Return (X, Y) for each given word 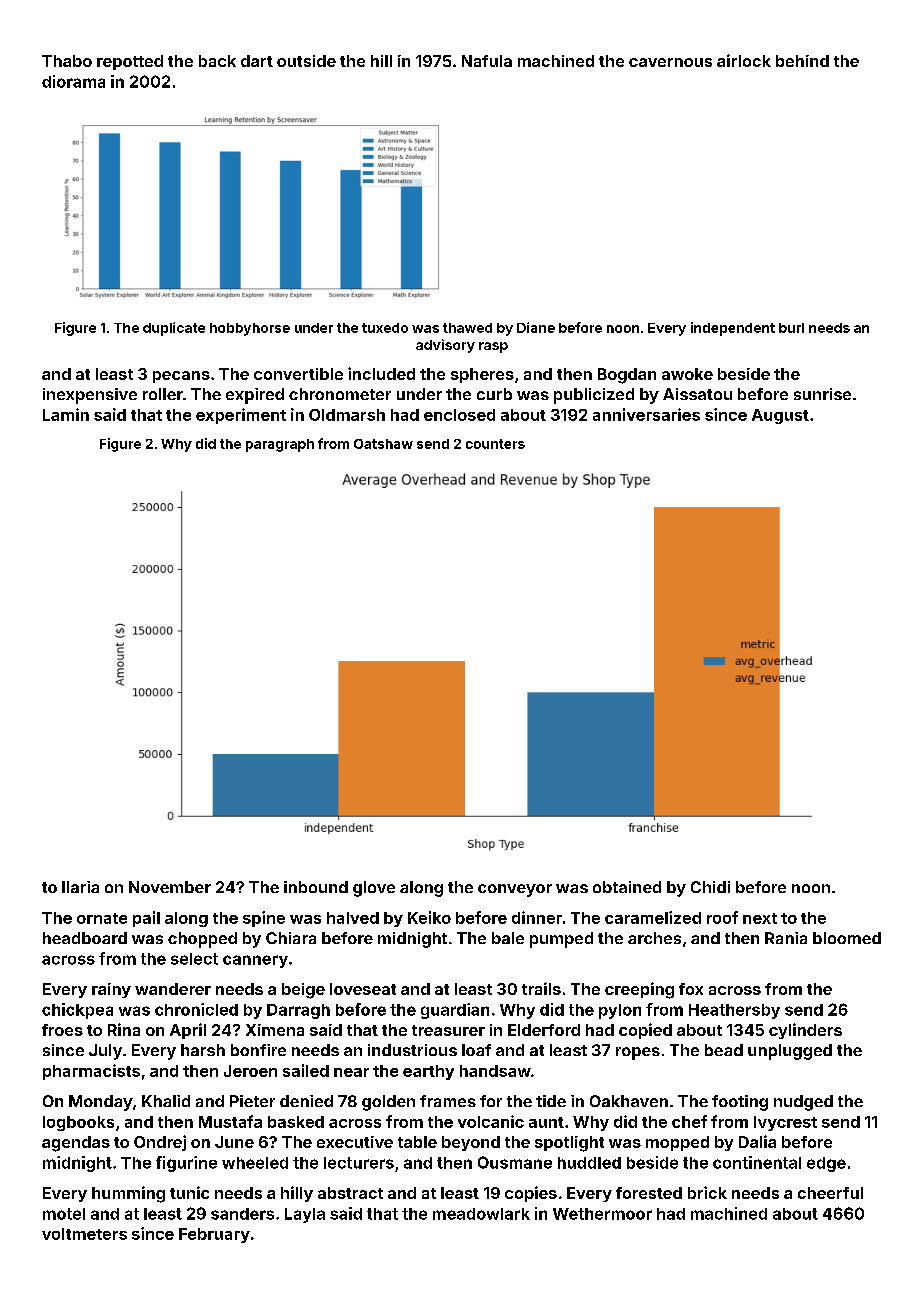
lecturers (359, 1163)
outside (306, 61)
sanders (242, 1214)
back (217, 61)
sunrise (822, 394)
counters (495, 444)
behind (802, 61)
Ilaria (80, 887)
